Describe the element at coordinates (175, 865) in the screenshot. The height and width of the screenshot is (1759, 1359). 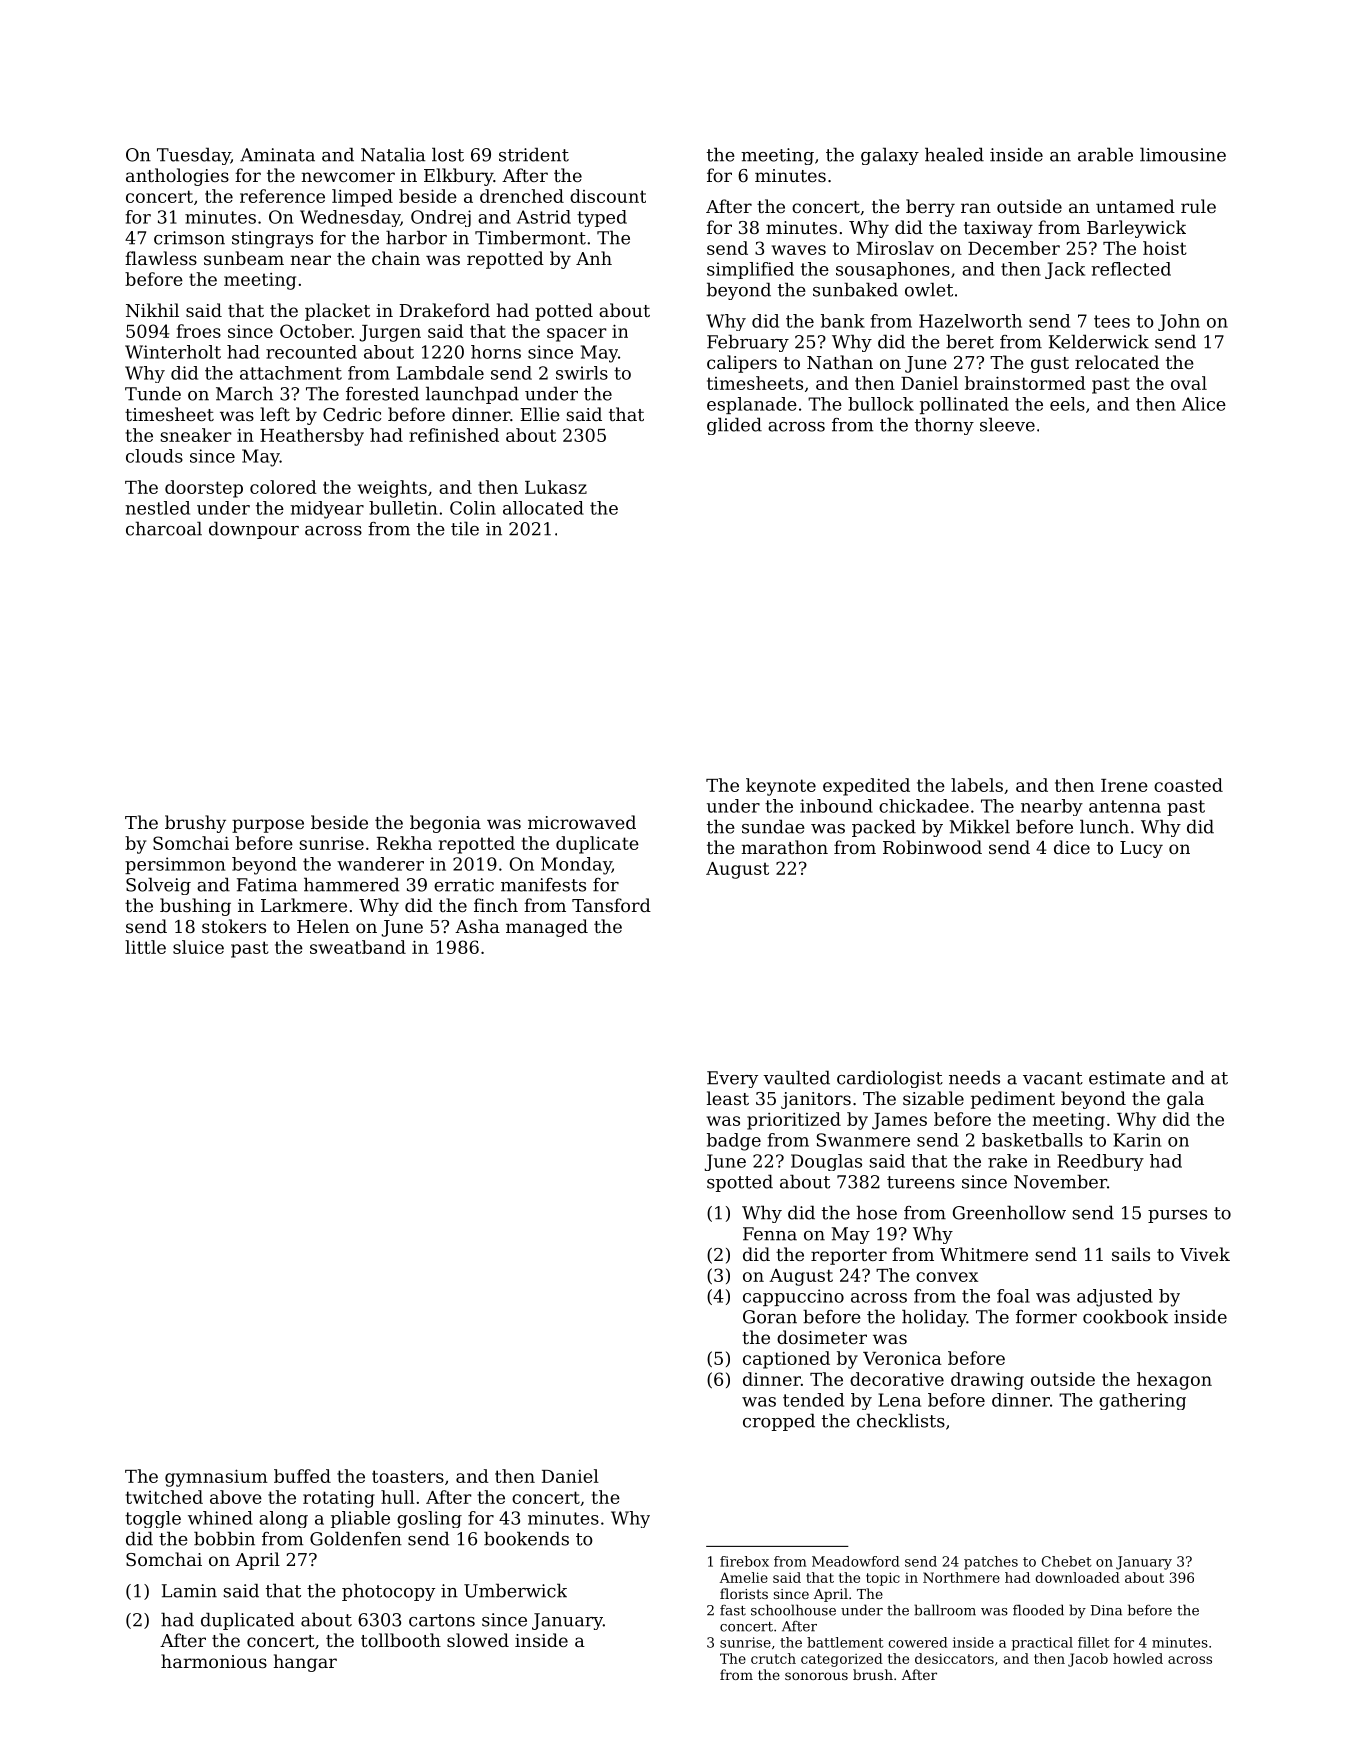
I see `persimmon` at that location.
